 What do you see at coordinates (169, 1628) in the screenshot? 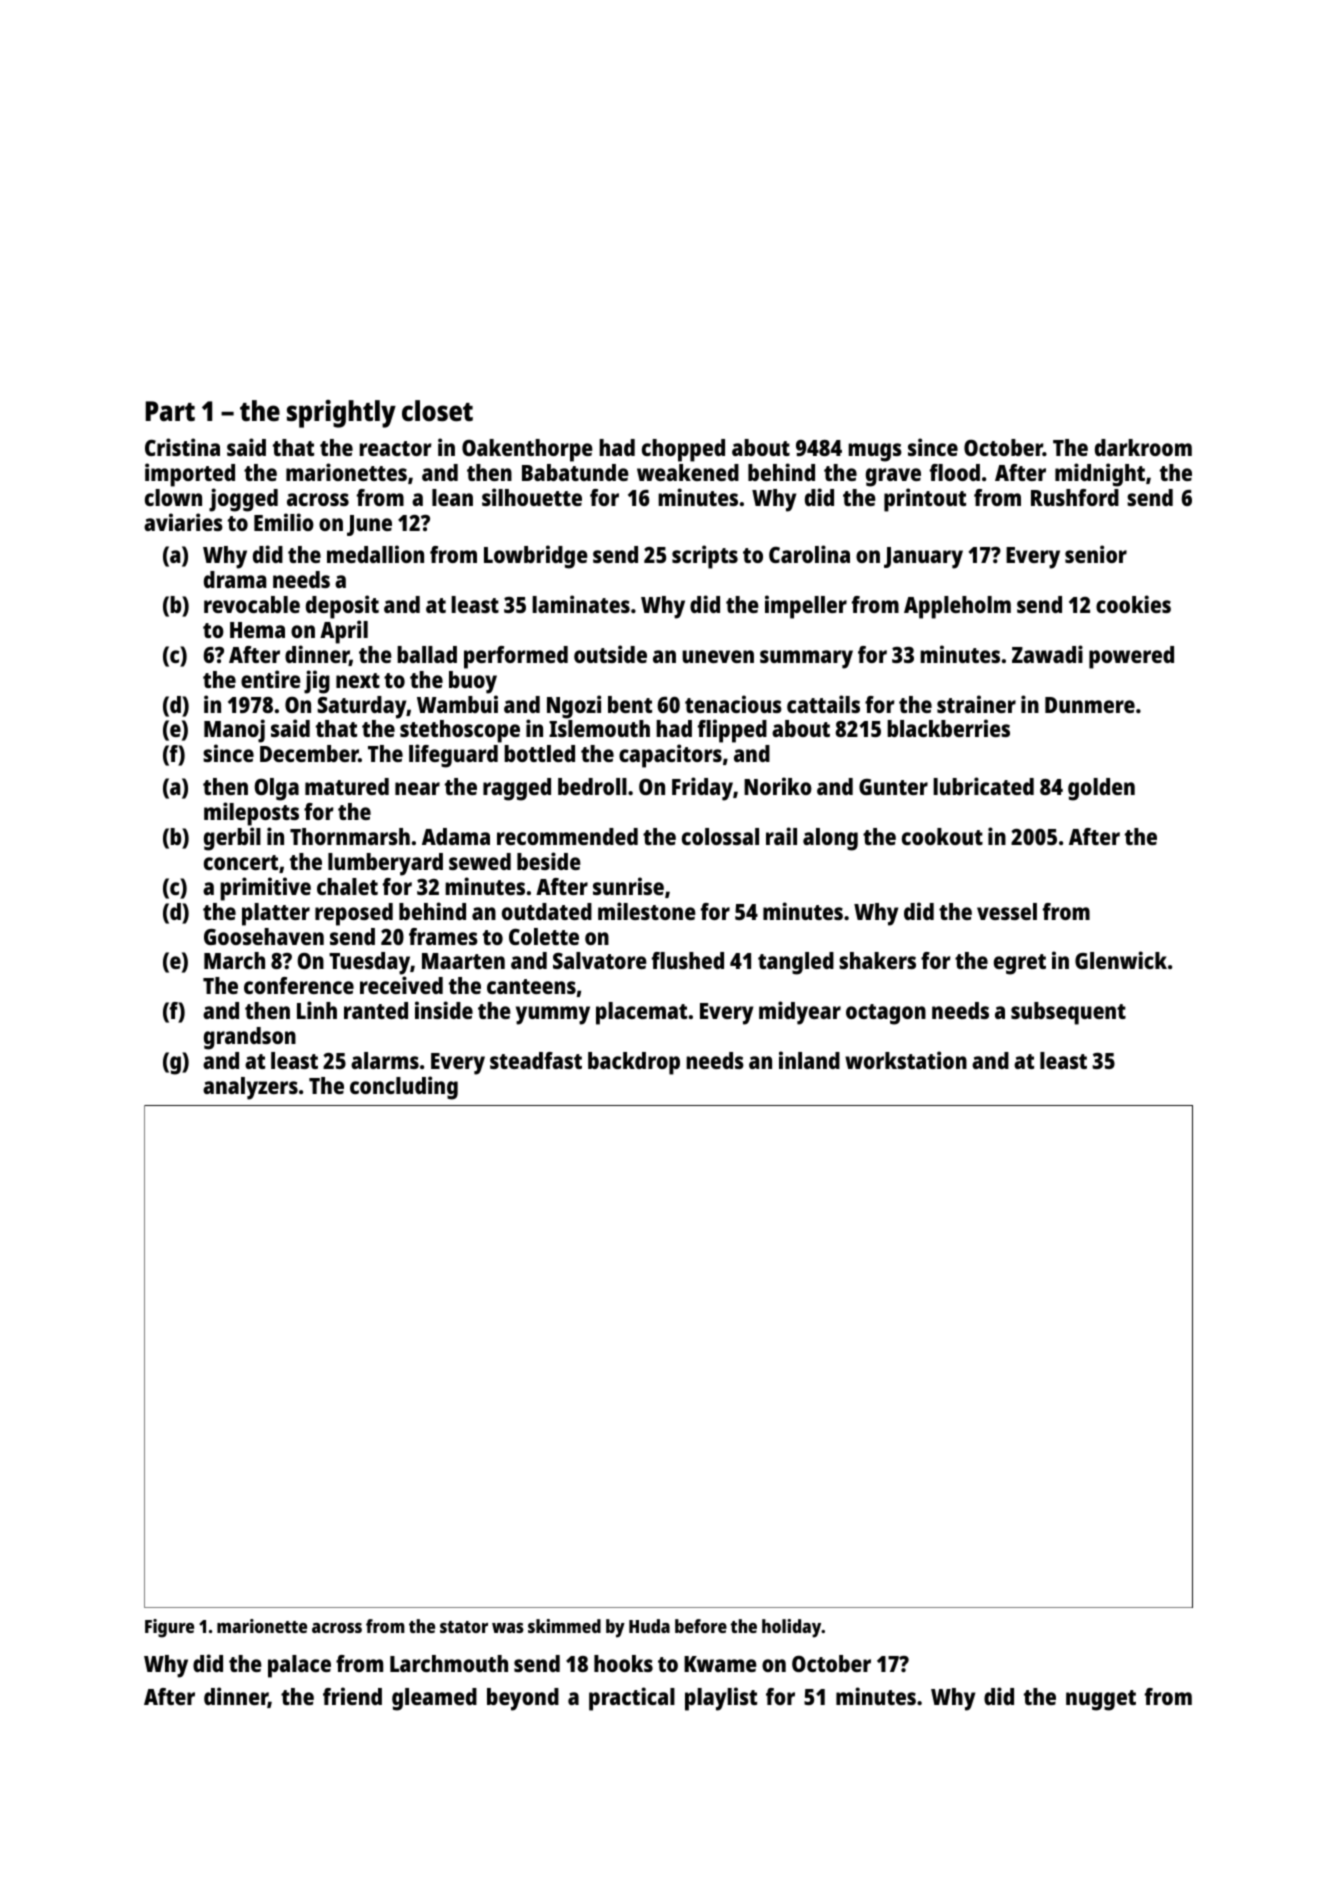
I see `Figure` at bounding box center [169, 1628].
